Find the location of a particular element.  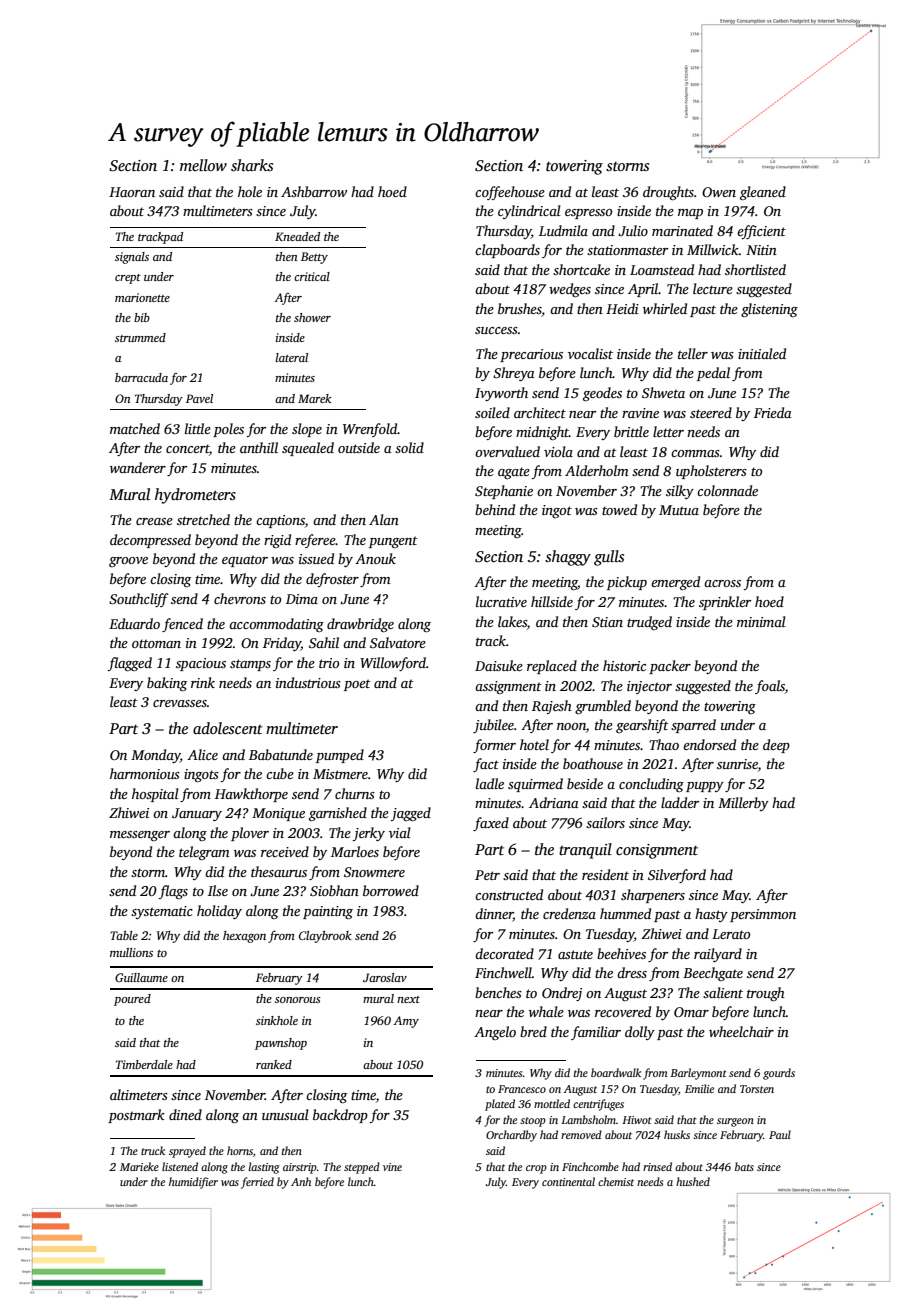

packer is located at coordinates (670, 667).
